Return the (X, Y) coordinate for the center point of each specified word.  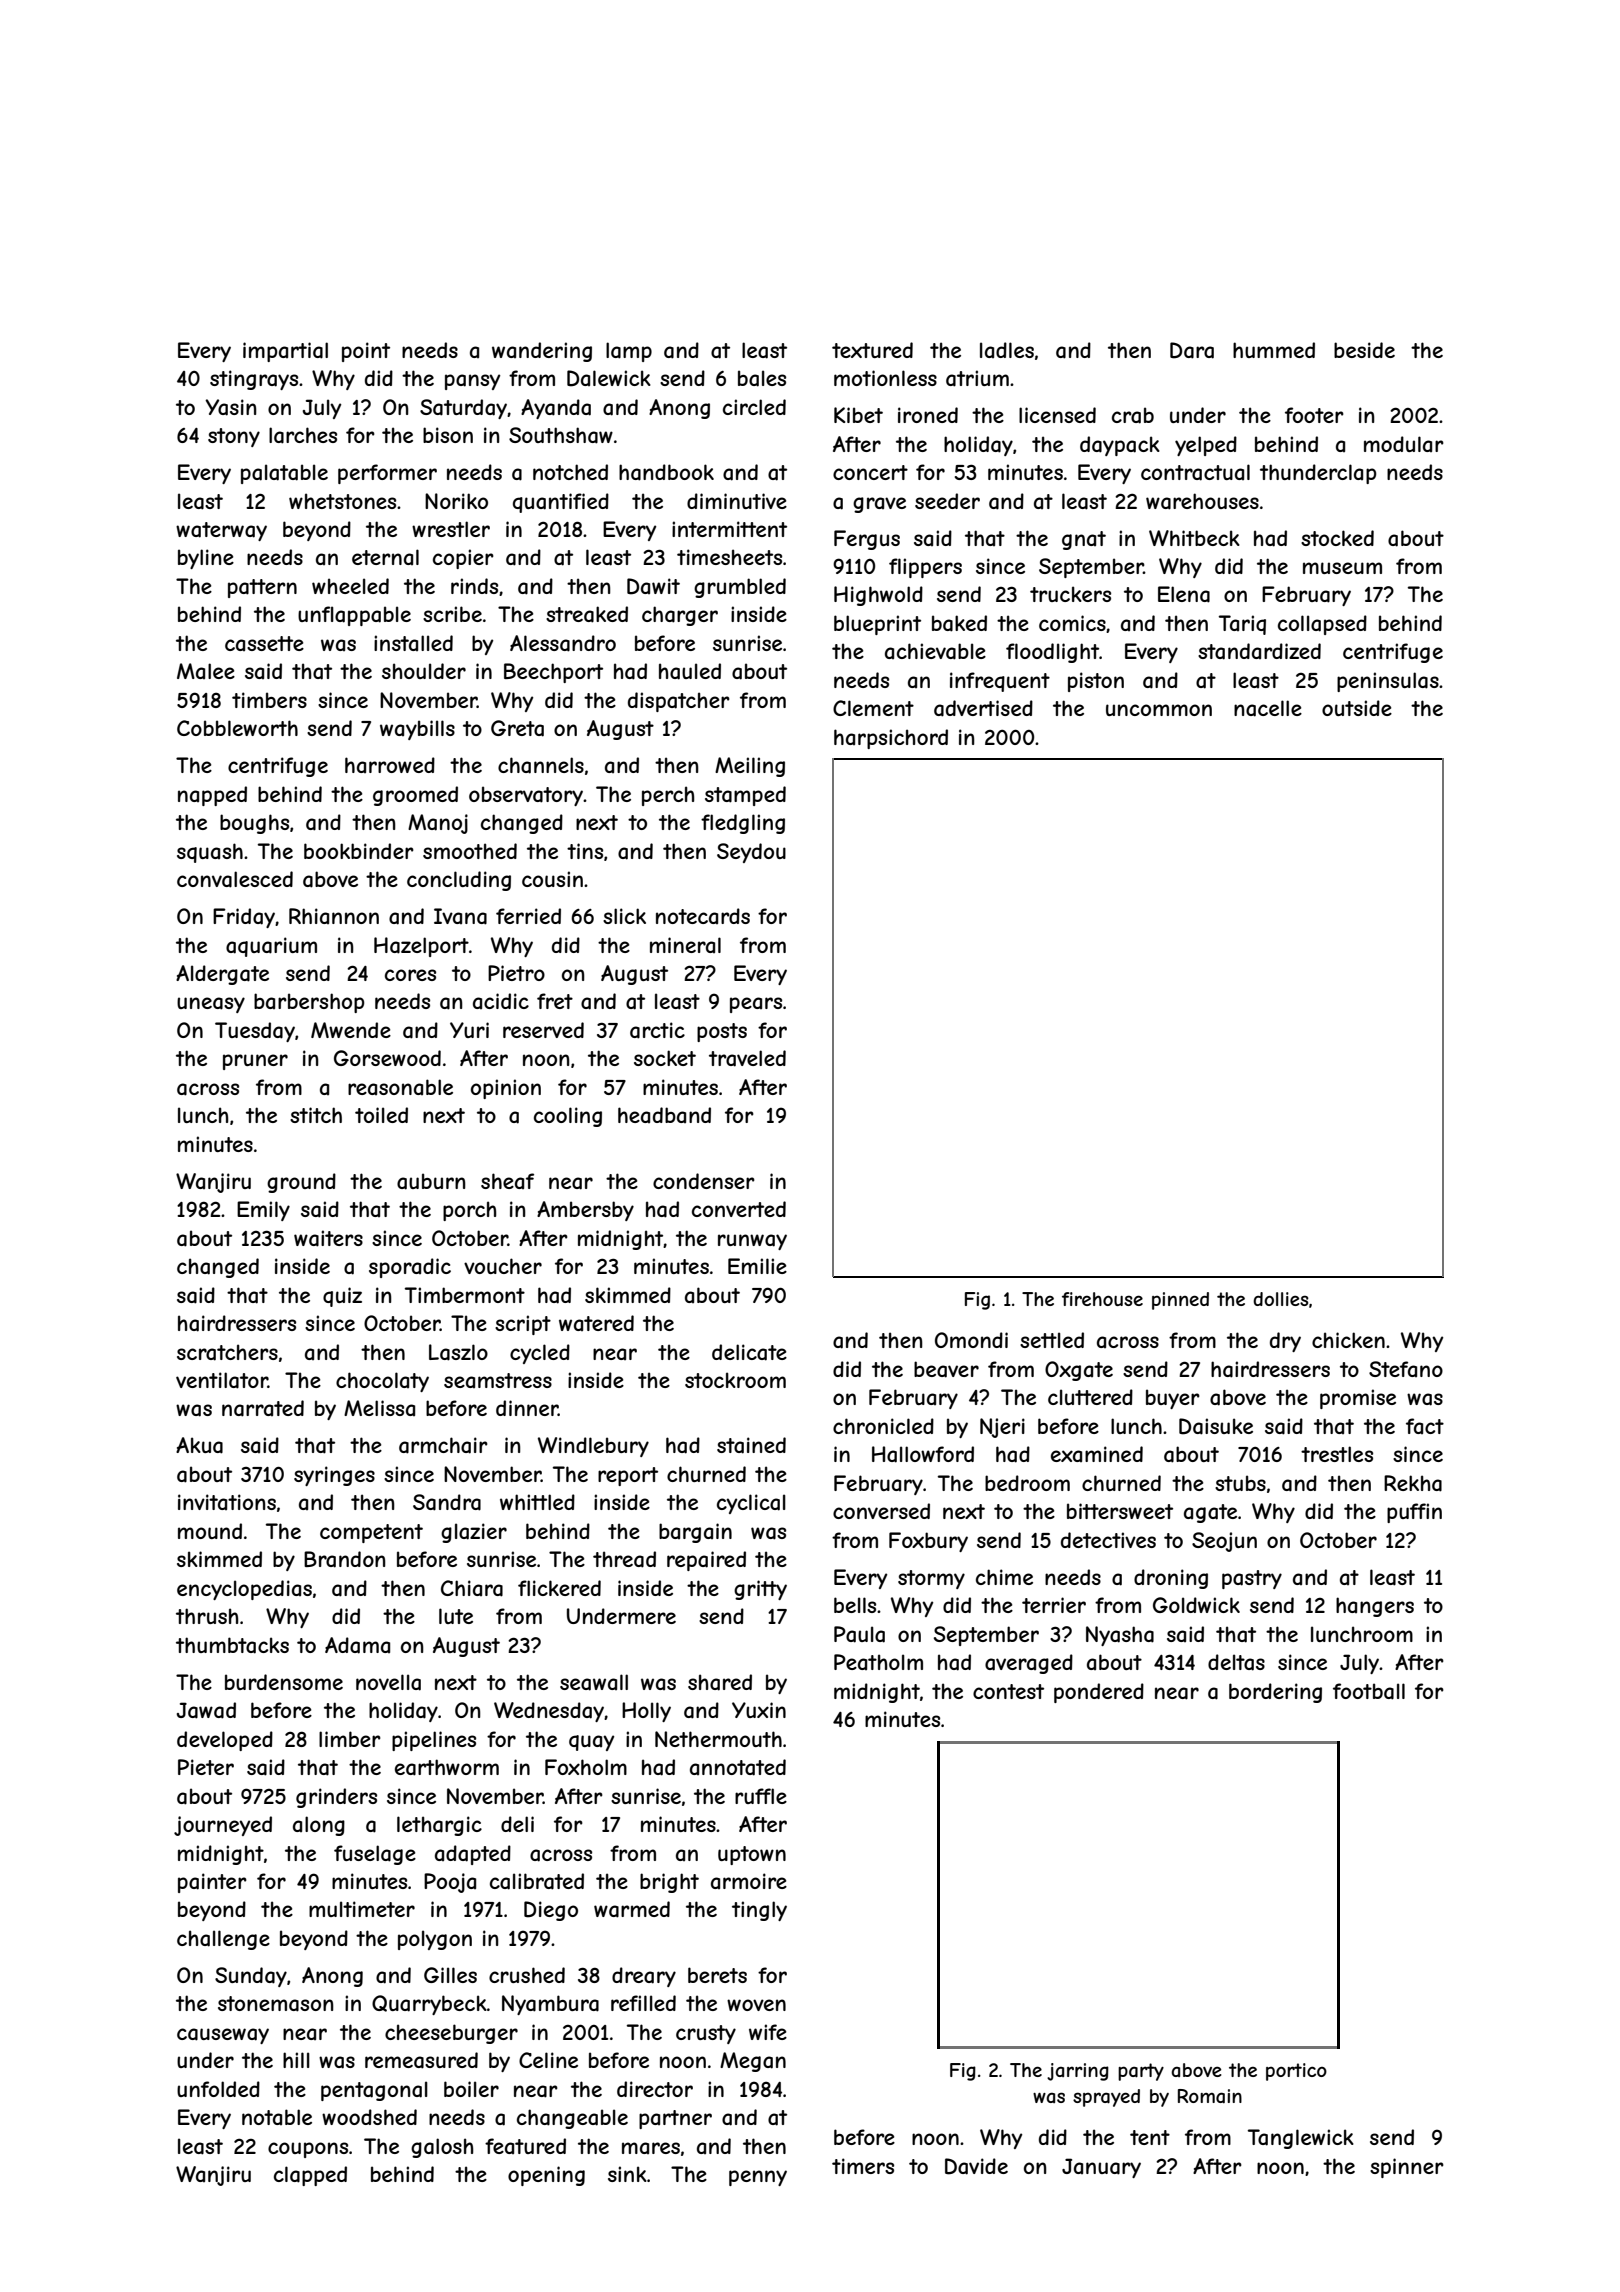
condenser (704, 1181)
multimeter (362, 1909)
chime (1004, 1577)
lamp (629, 352)
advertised (983, 708)
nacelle (1268, 708)
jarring (1078, 2072)
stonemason (276, 2004)
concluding (459, 881)
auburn (431, 1181)
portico (1296, 2072)
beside (1364, 350)
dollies (1281, 1299)
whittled (537, 1502)
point (366, 352)
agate (1210, 1513)
